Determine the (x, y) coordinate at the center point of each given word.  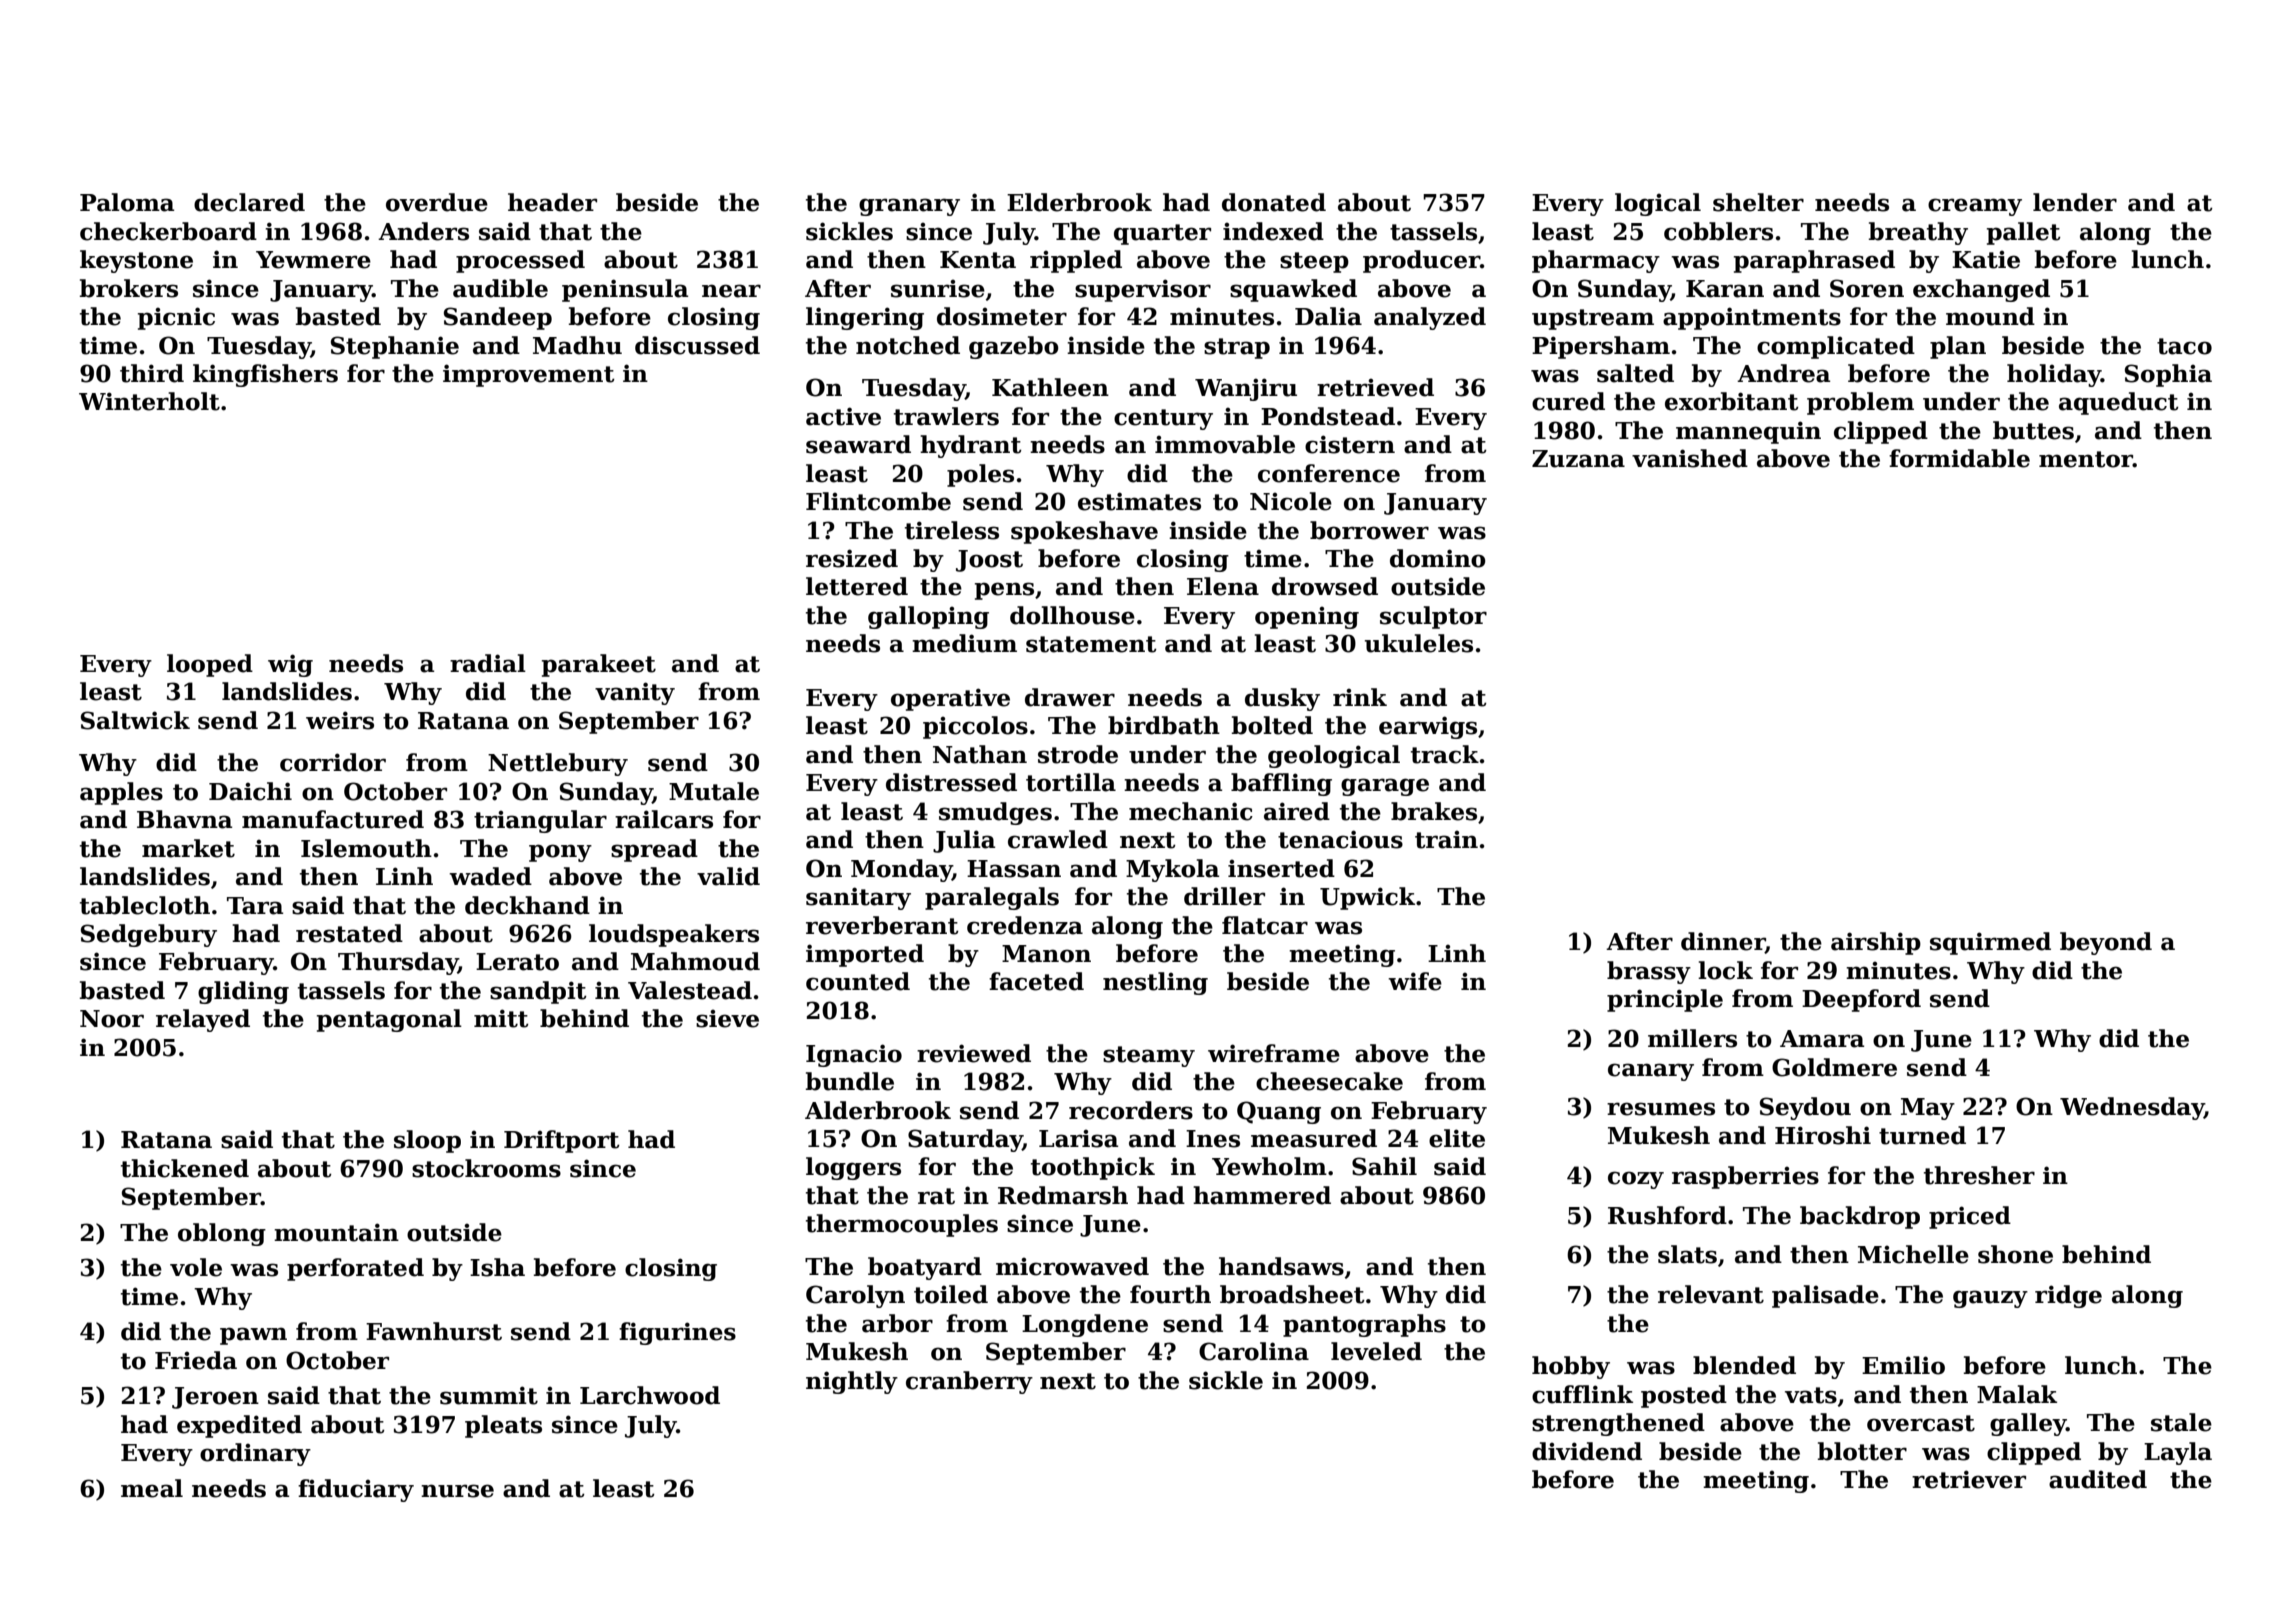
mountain (336, 1232)
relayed (203, 1020)
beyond (2106, 943)
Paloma (127, 202)
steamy (1149, 1056)
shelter (1758, 202)
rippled (1076, 261)
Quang (1279, 1112)
